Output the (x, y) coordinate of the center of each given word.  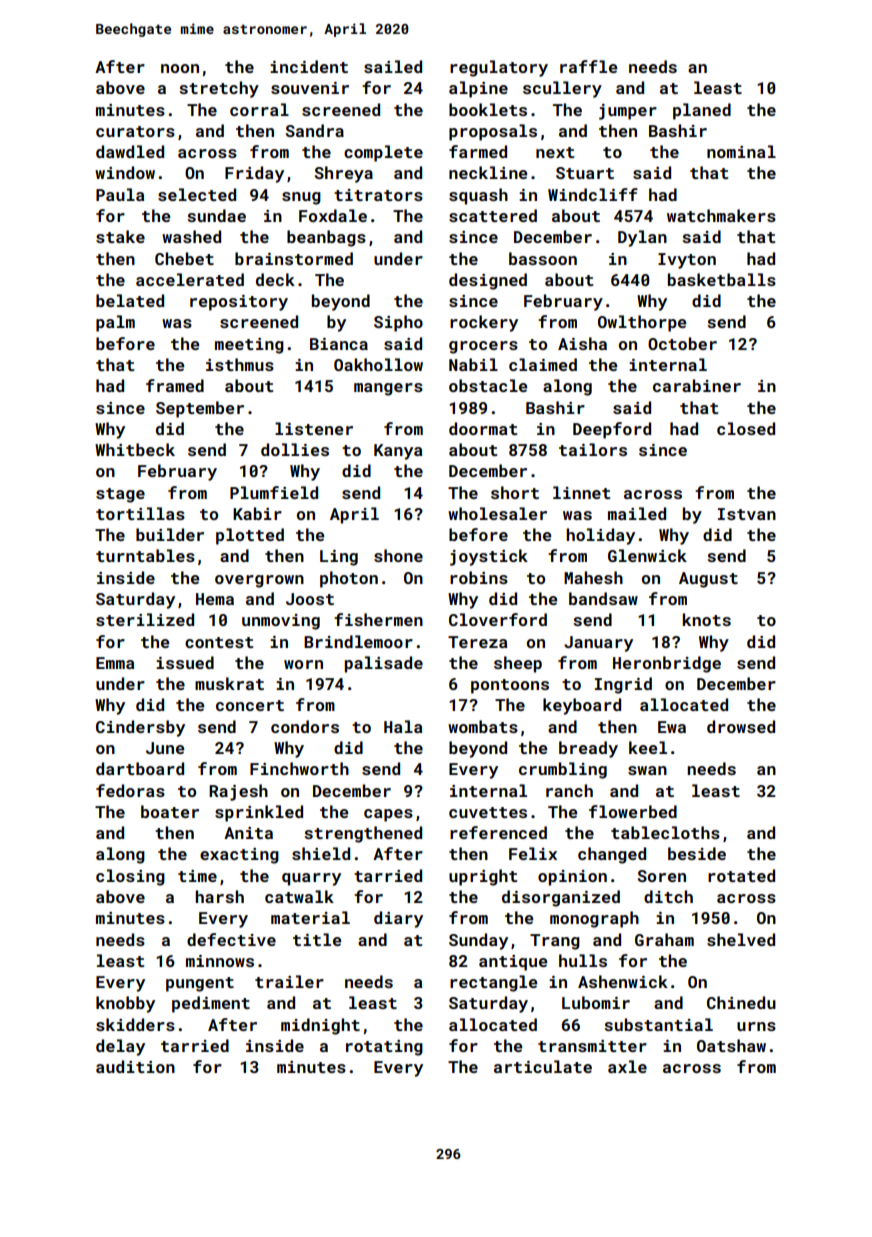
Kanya (398, 452)
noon (180, 68)
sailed (393, 66)
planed (702, 111)
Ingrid (623, 685)
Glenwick (647, 555)
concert (250, 705)
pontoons (510, 686)
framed (175, 385)
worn (303, 664)
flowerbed (633, 811)
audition (135, 1066)
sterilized (145, 619)
